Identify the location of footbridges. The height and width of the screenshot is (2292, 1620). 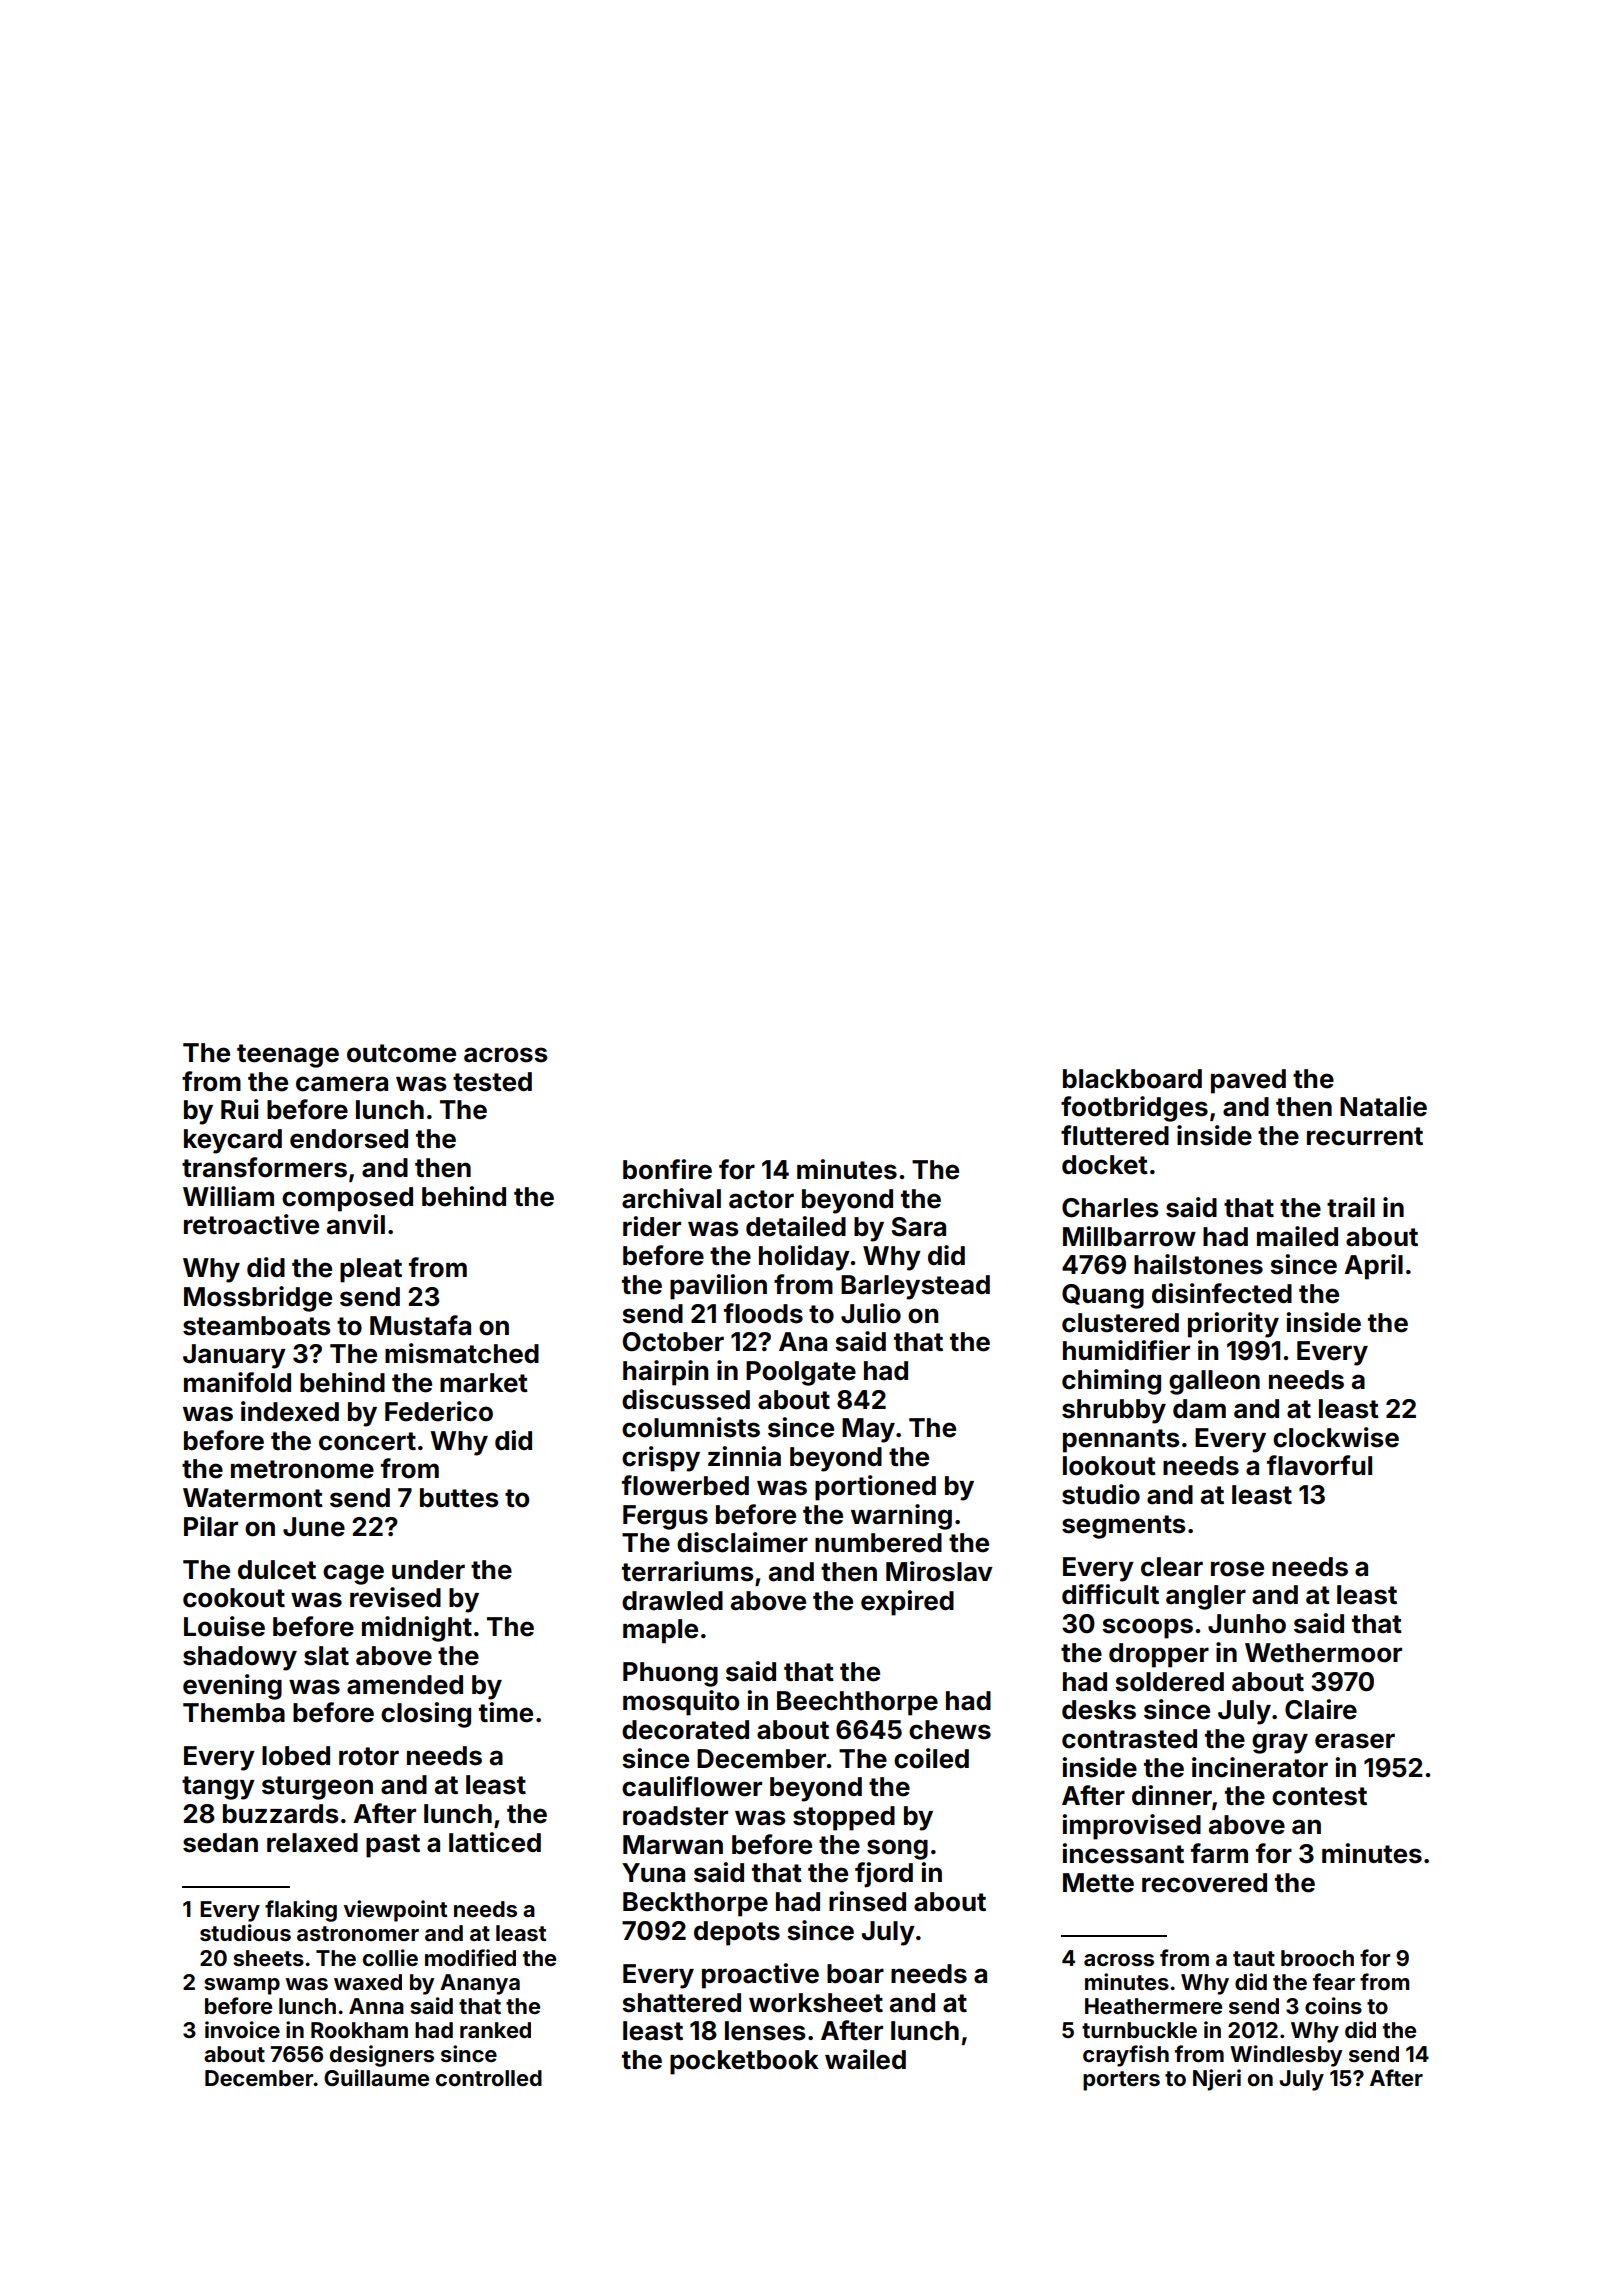
(1134, 1109).
